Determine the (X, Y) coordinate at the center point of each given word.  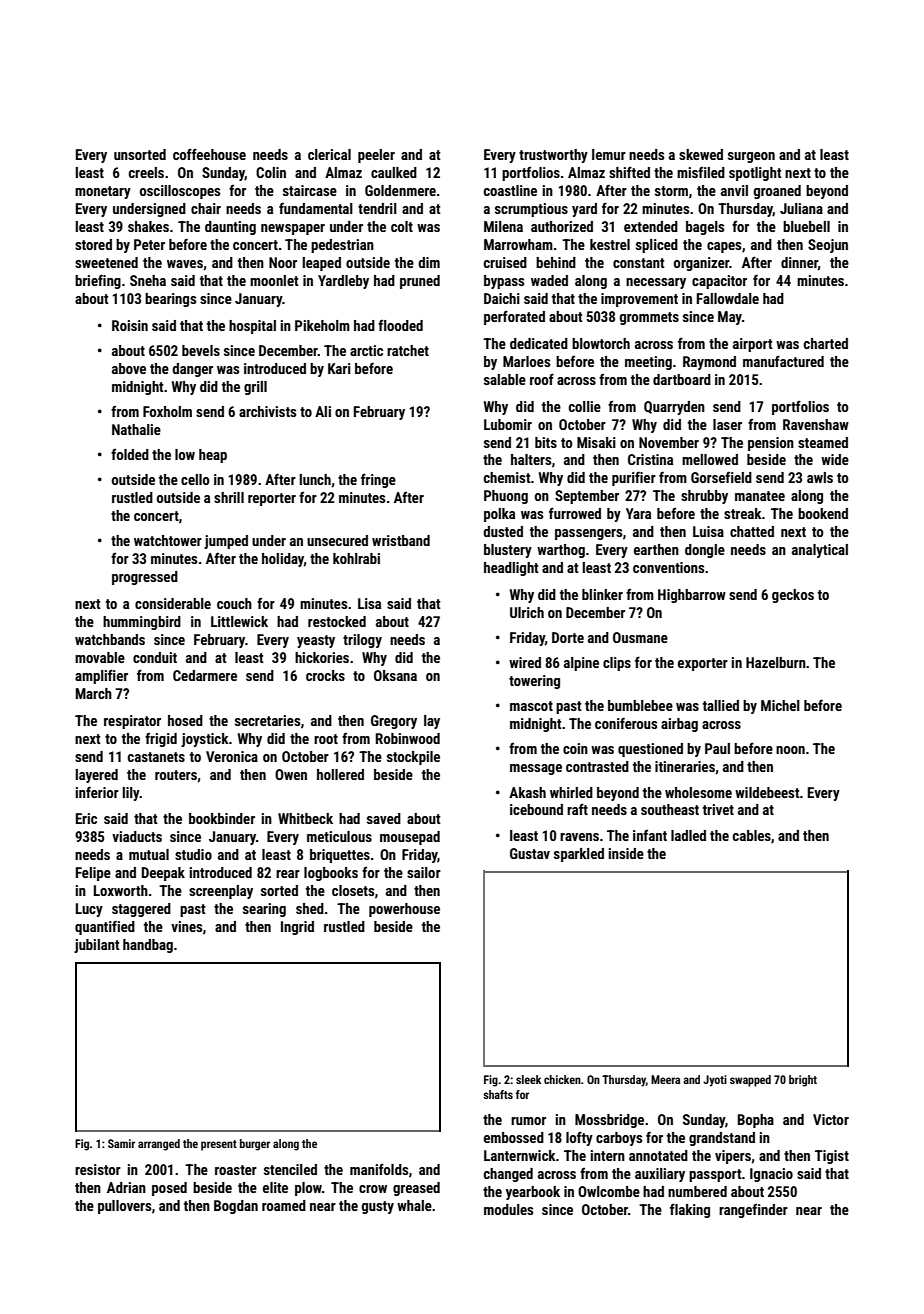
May (730, 318)
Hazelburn (776, 662)
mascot (531, 706)
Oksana (395, 675)
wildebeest (767, 792)
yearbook (533, 1193)
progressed (145, 578)
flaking (690, 1210)
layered (97, 776)
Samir (121, 1143)
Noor (283, 262)
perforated (514, 317)
